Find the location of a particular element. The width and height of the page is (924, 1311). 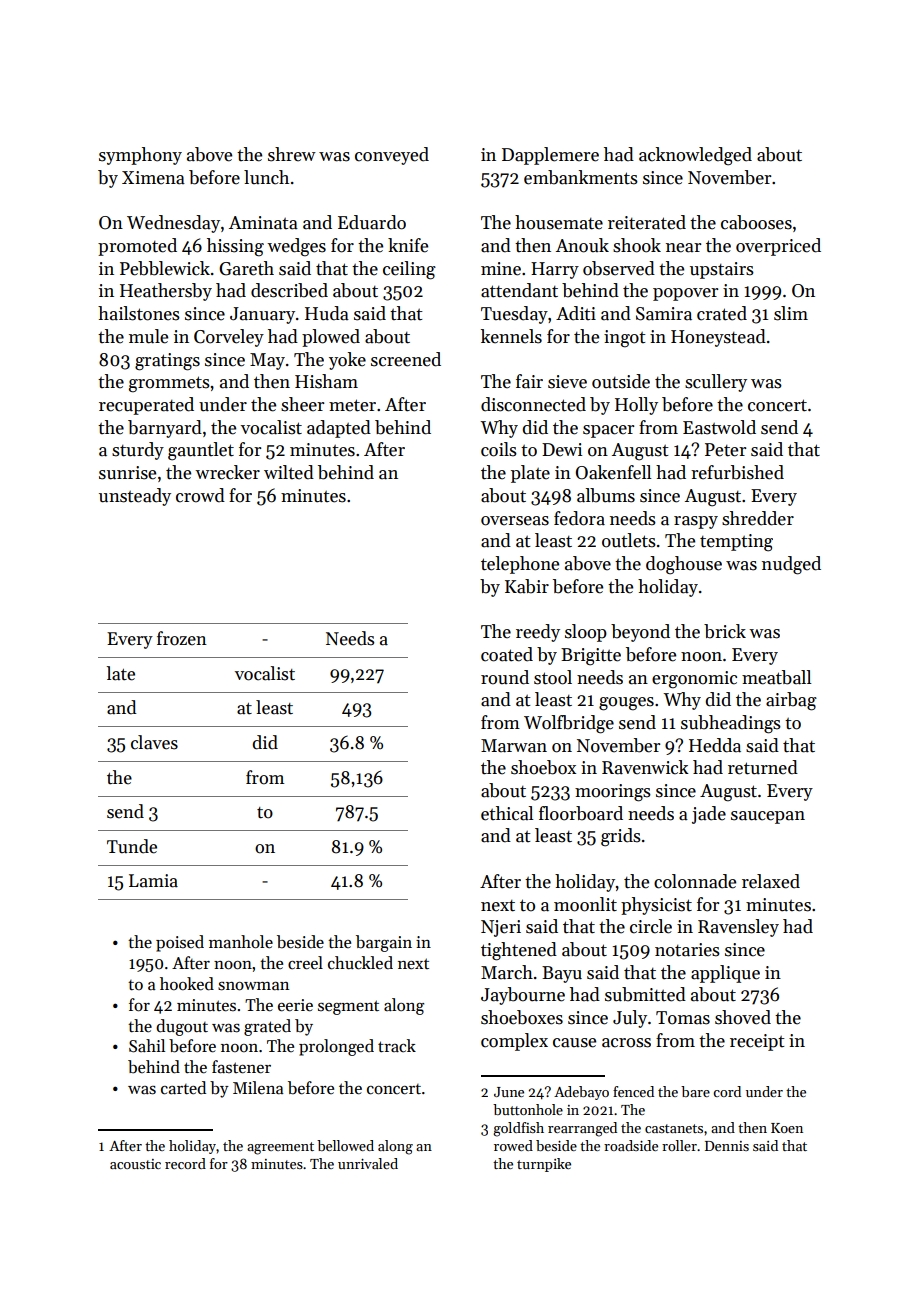

complex is located at coordinates (514, 1042).
